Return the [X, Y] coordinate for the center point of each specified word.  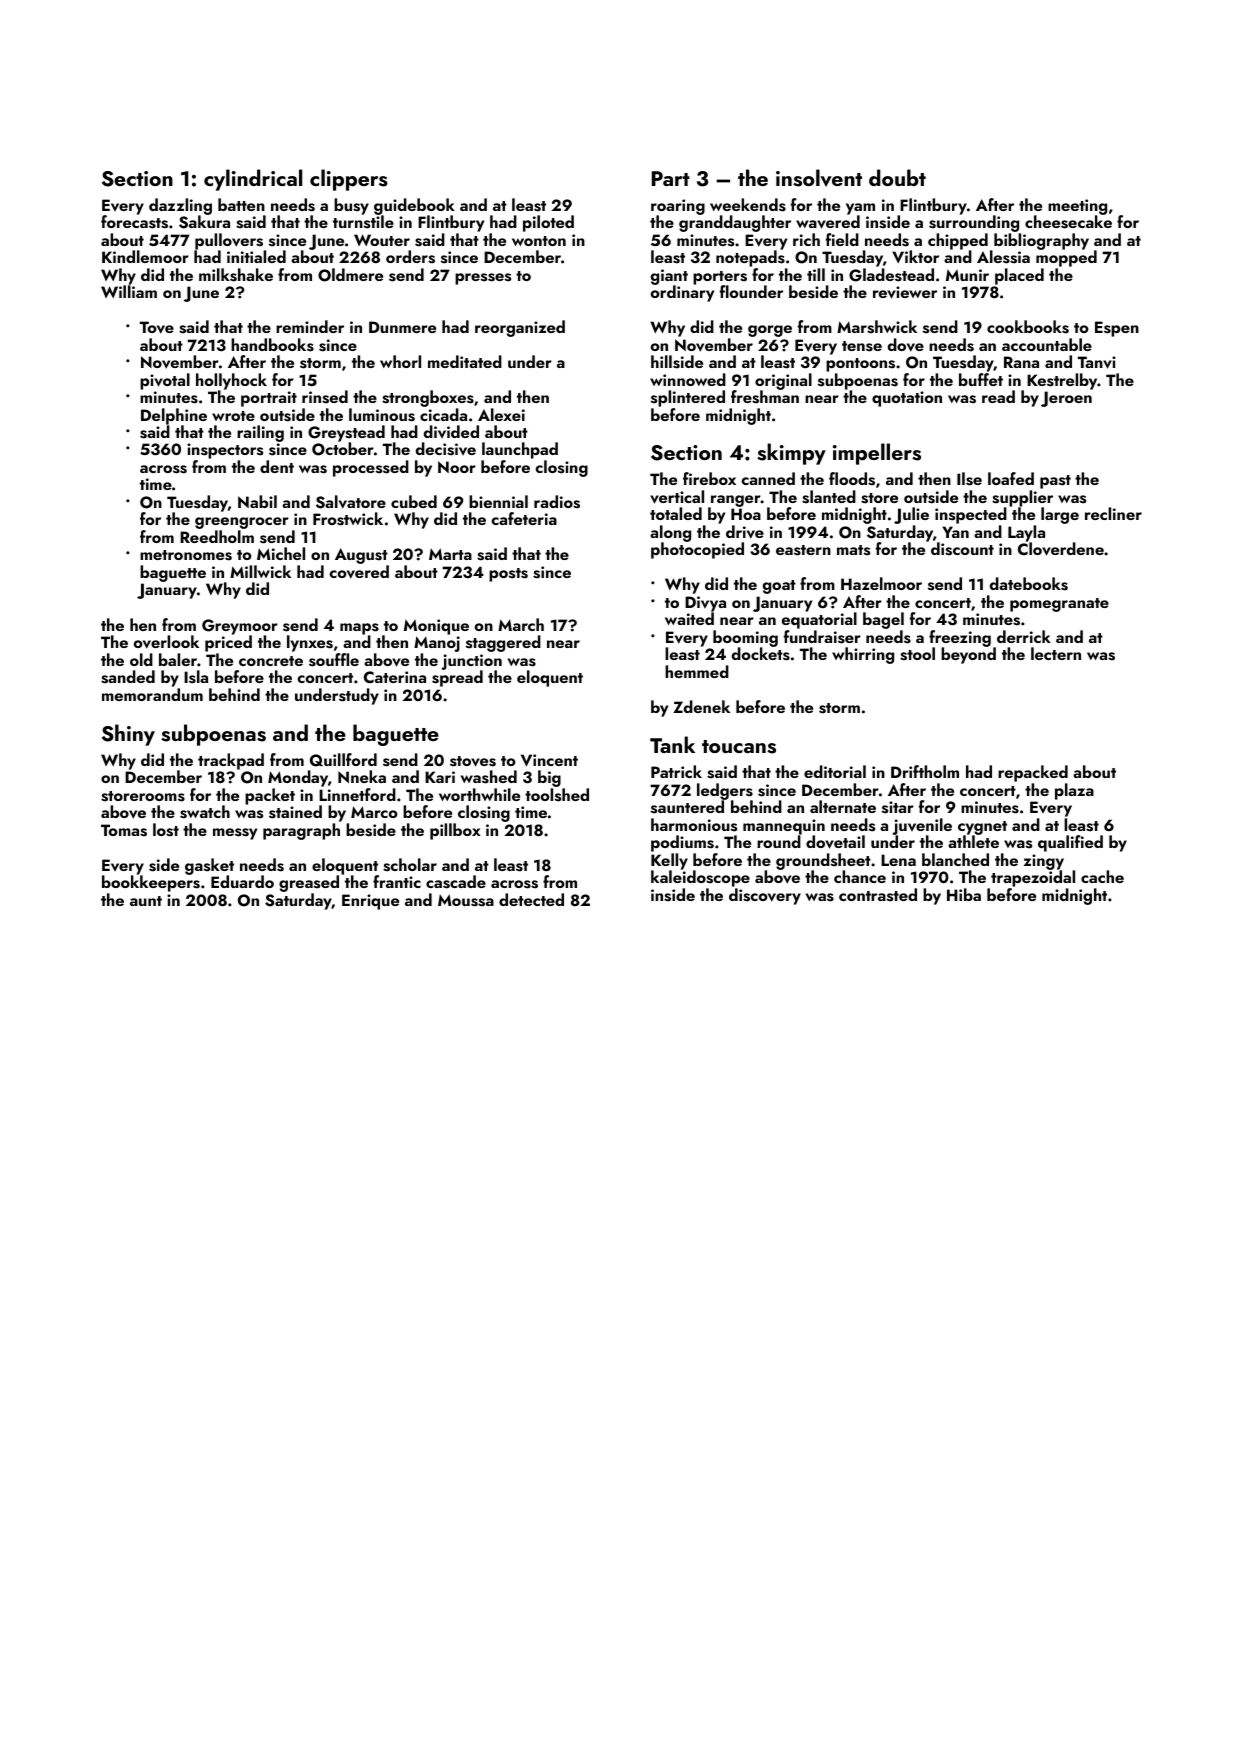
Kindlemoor [145, 256]
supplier [1022, 499]
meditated [465, 361]
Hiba [964, 894]
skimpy [791, 454]
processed [371, 468]
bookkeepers [151, 883]
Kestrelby [1062, 381]
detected [531, 899]
